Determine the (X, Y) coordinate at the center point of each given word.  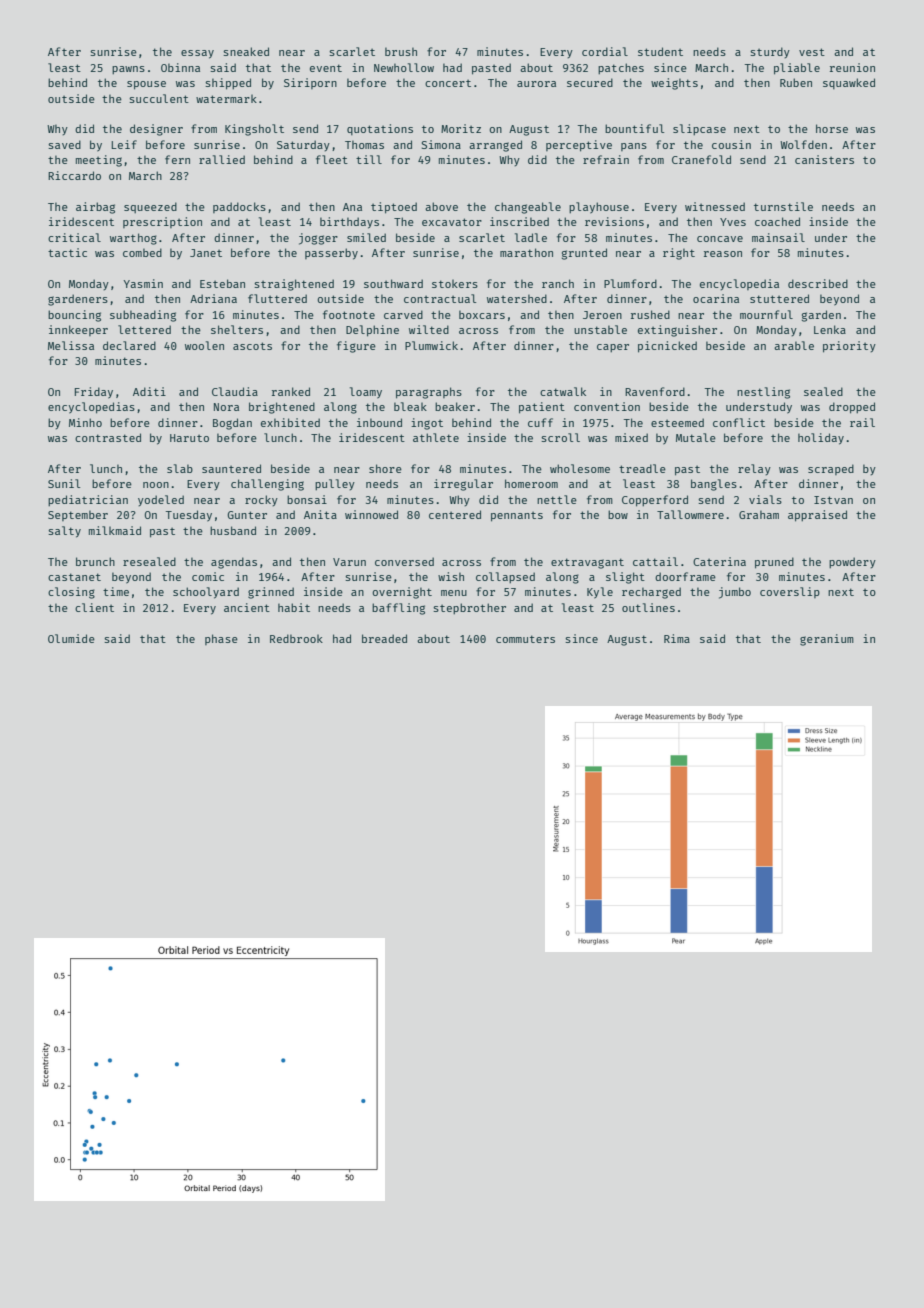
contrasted (108, 437)
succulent (159, 98)
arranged (495, 146)
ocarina (716, 298)
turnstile (783, 206)
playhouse (599, 208)
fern (177, 159)
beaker (455, 406)
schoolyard (206, 593)
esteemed (677, 422)
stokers (455, 283)
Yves (733, 222)
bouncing (74, 316)
